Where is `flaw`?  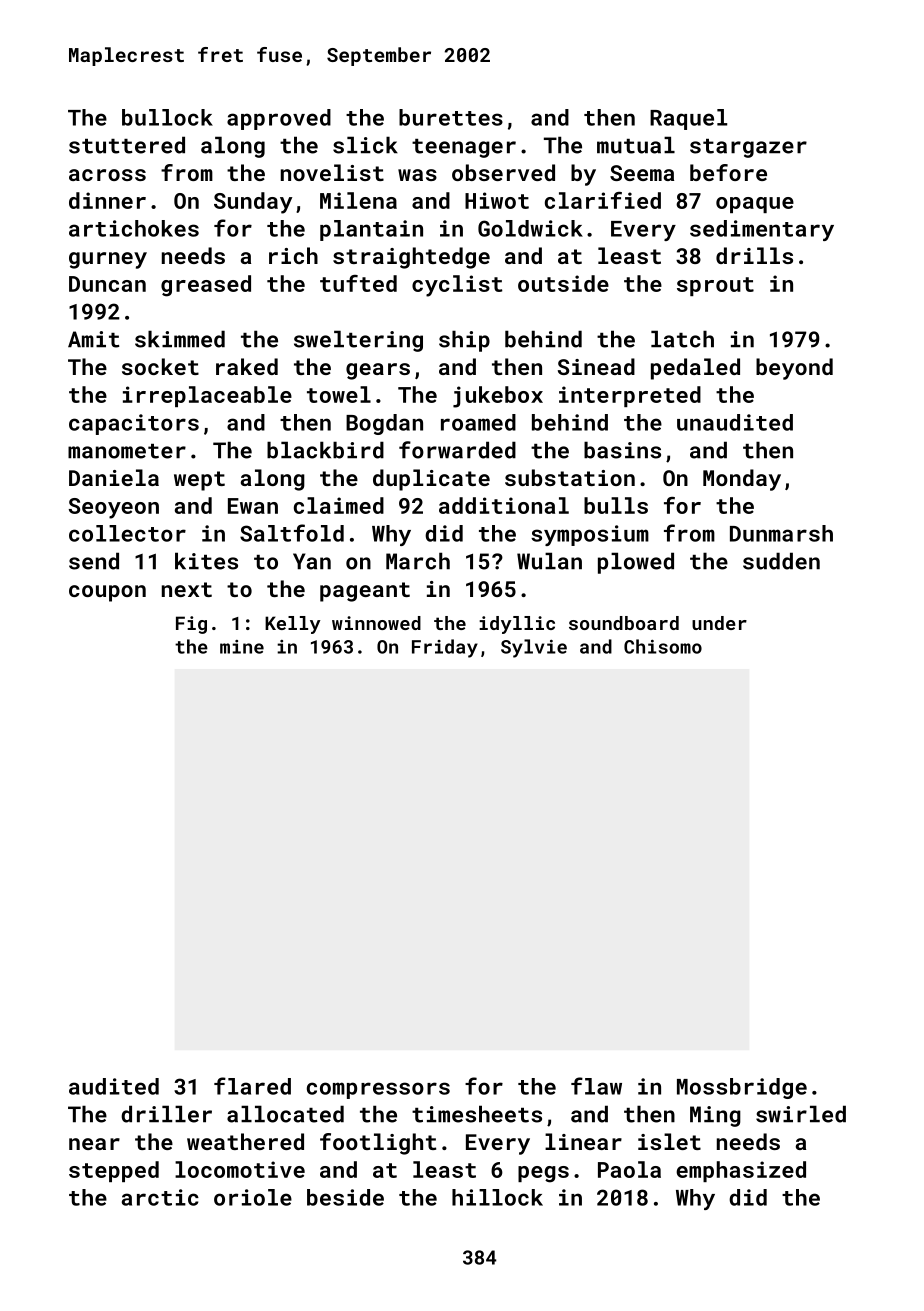
flaw is located at coordinates (596, 1086).
